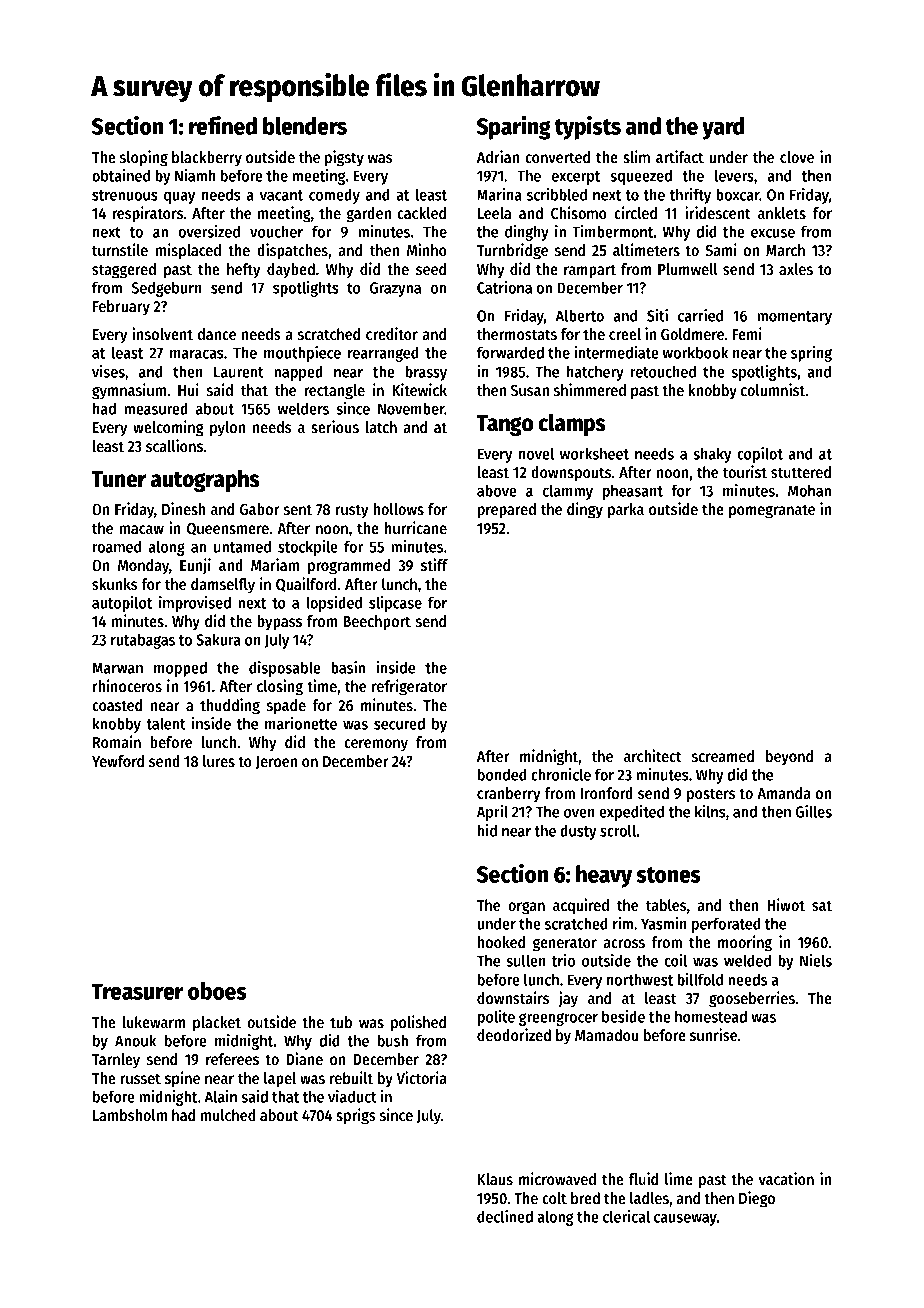 The height and width of the screenshot is (1308, 924). I want to click on clove, so click(797, 157).
